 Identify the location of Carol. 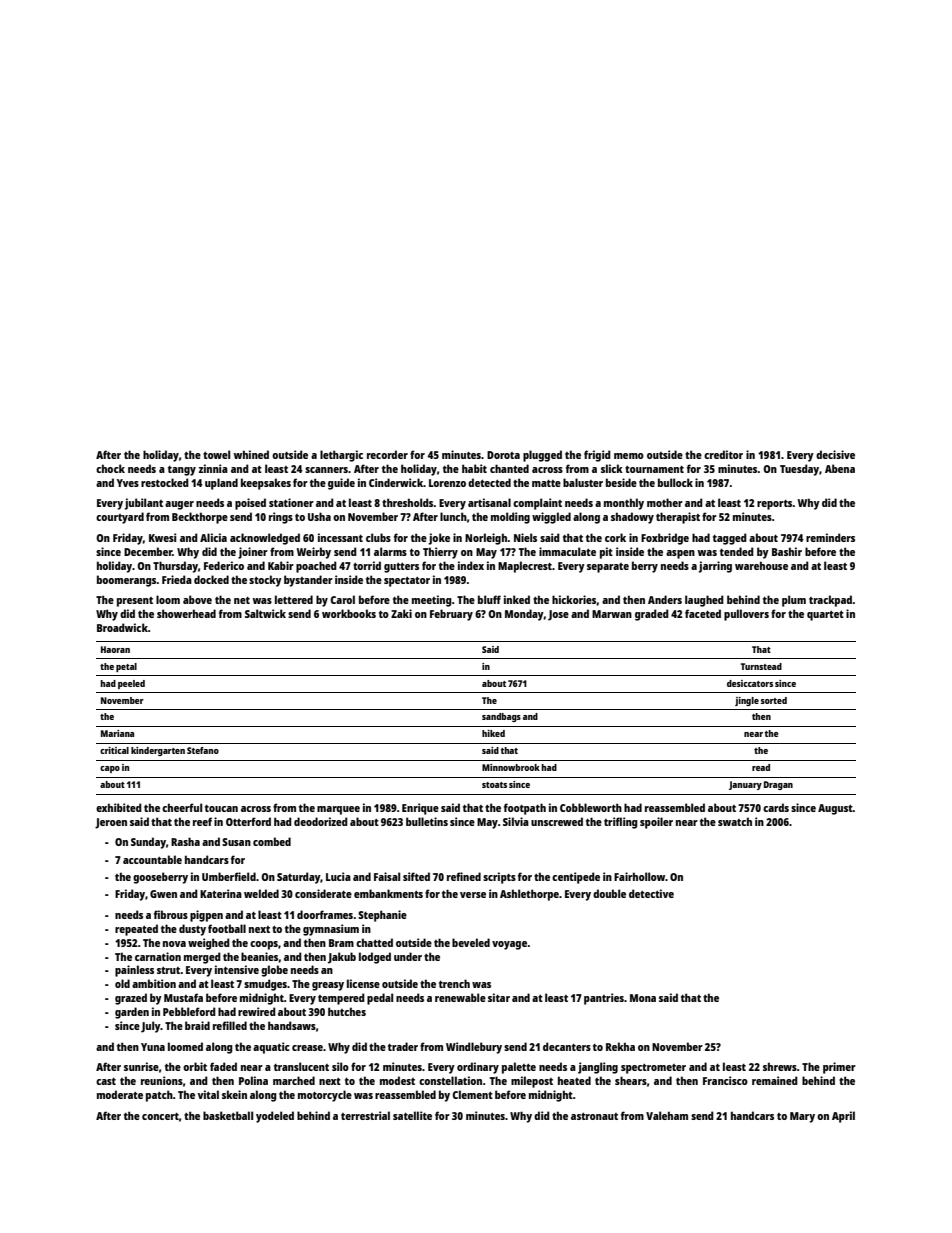
(342, 599).
